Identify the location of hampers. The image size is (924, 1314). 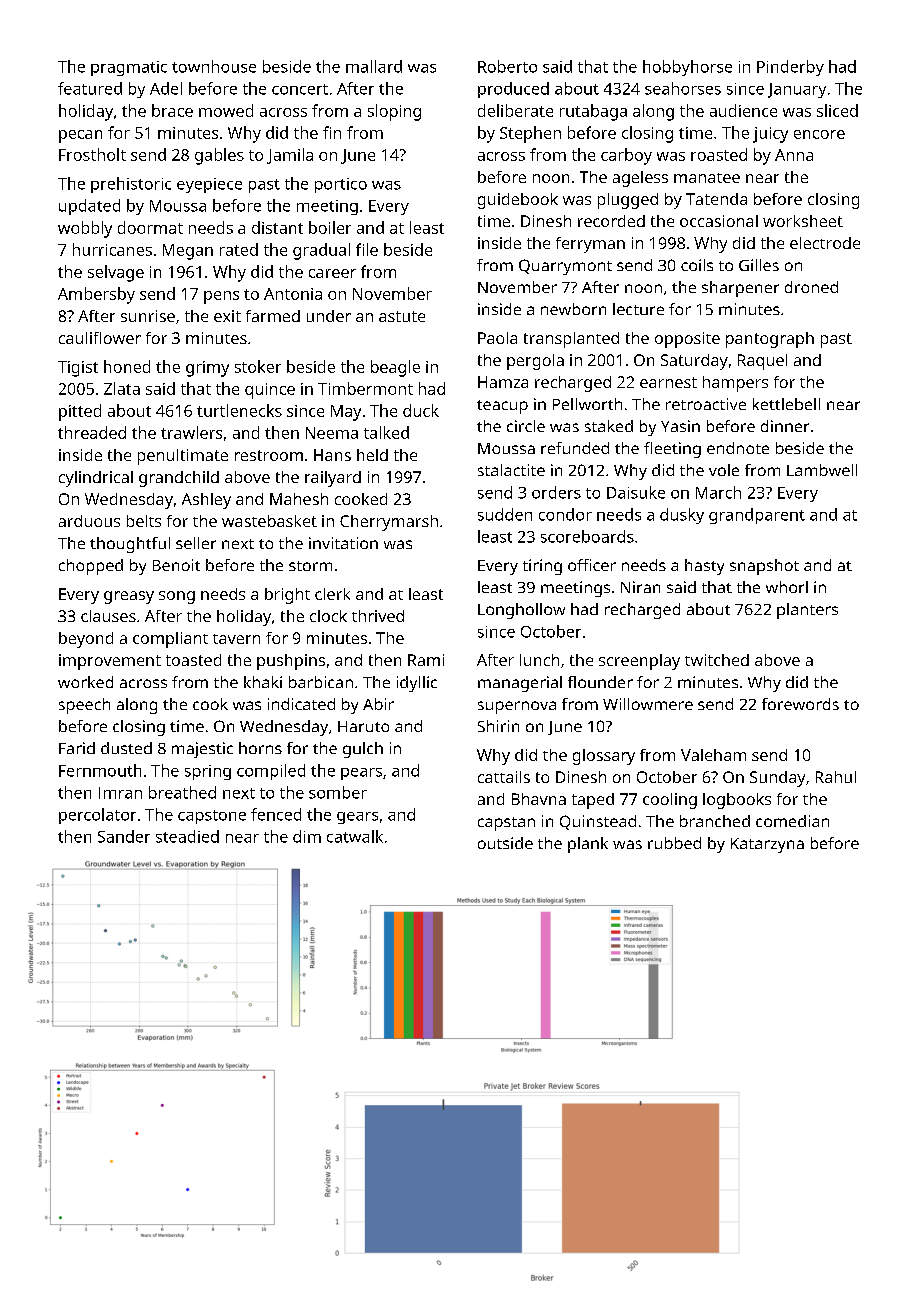
(735, 384).
